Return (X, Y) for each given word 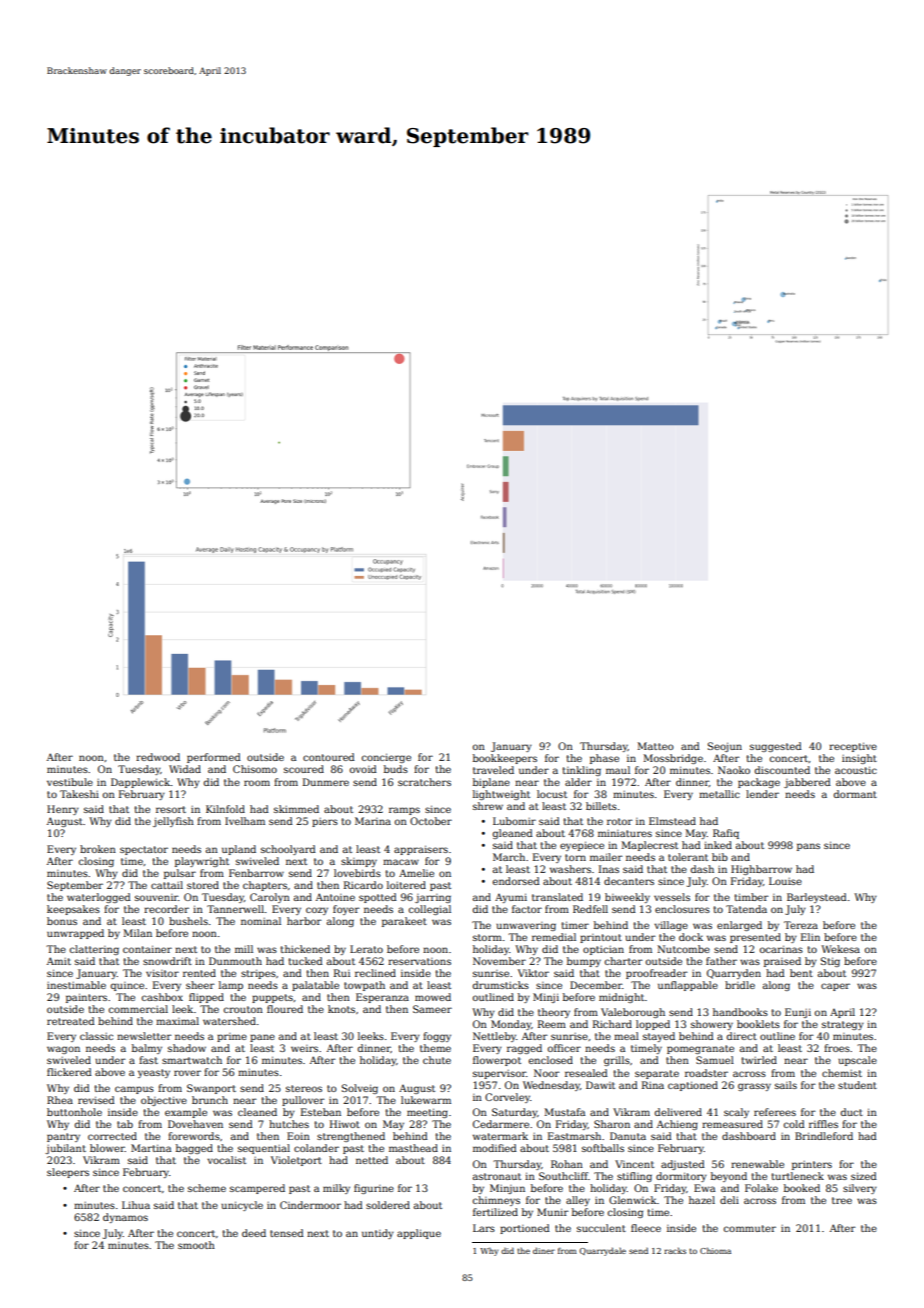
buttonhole (74, 1112)
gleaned (513, 834)
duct (852, 1112)
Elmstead (672, 821)
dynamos (125, 1218)
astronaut (497, 1176)
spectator (144, 850)
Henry (63, 810)
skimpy (359, 862)
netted (372, 1160)
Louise (785, 881)
